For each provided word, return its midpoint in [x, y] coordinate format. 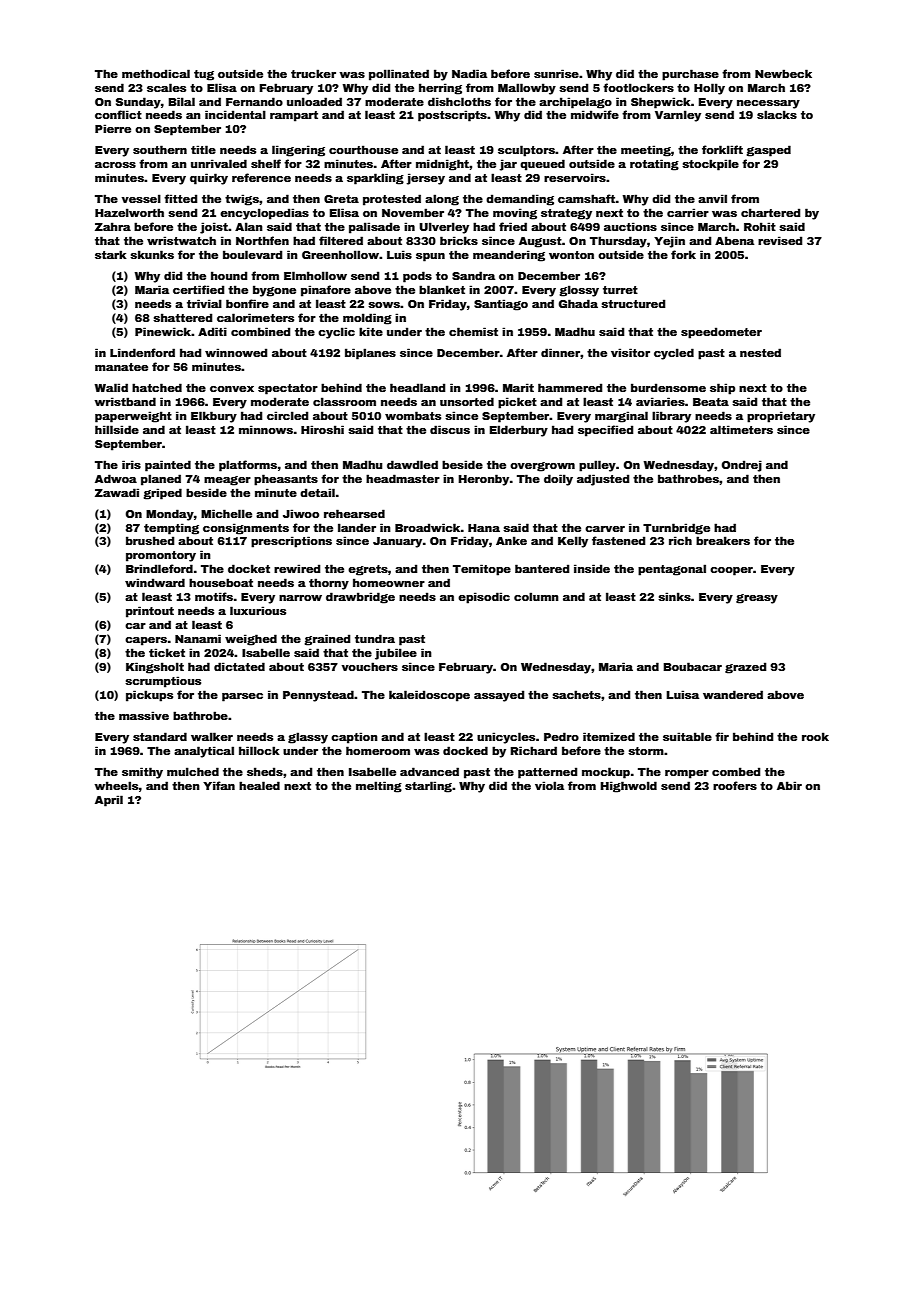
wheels [117, 785]
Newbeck [783, 73]
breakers [723, 540]
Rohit [760, 226]
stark [111, 254]
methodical [156, 73]
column [536, 596]
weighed [251, 640]
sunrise [556, 73]
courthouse [363, 149]
